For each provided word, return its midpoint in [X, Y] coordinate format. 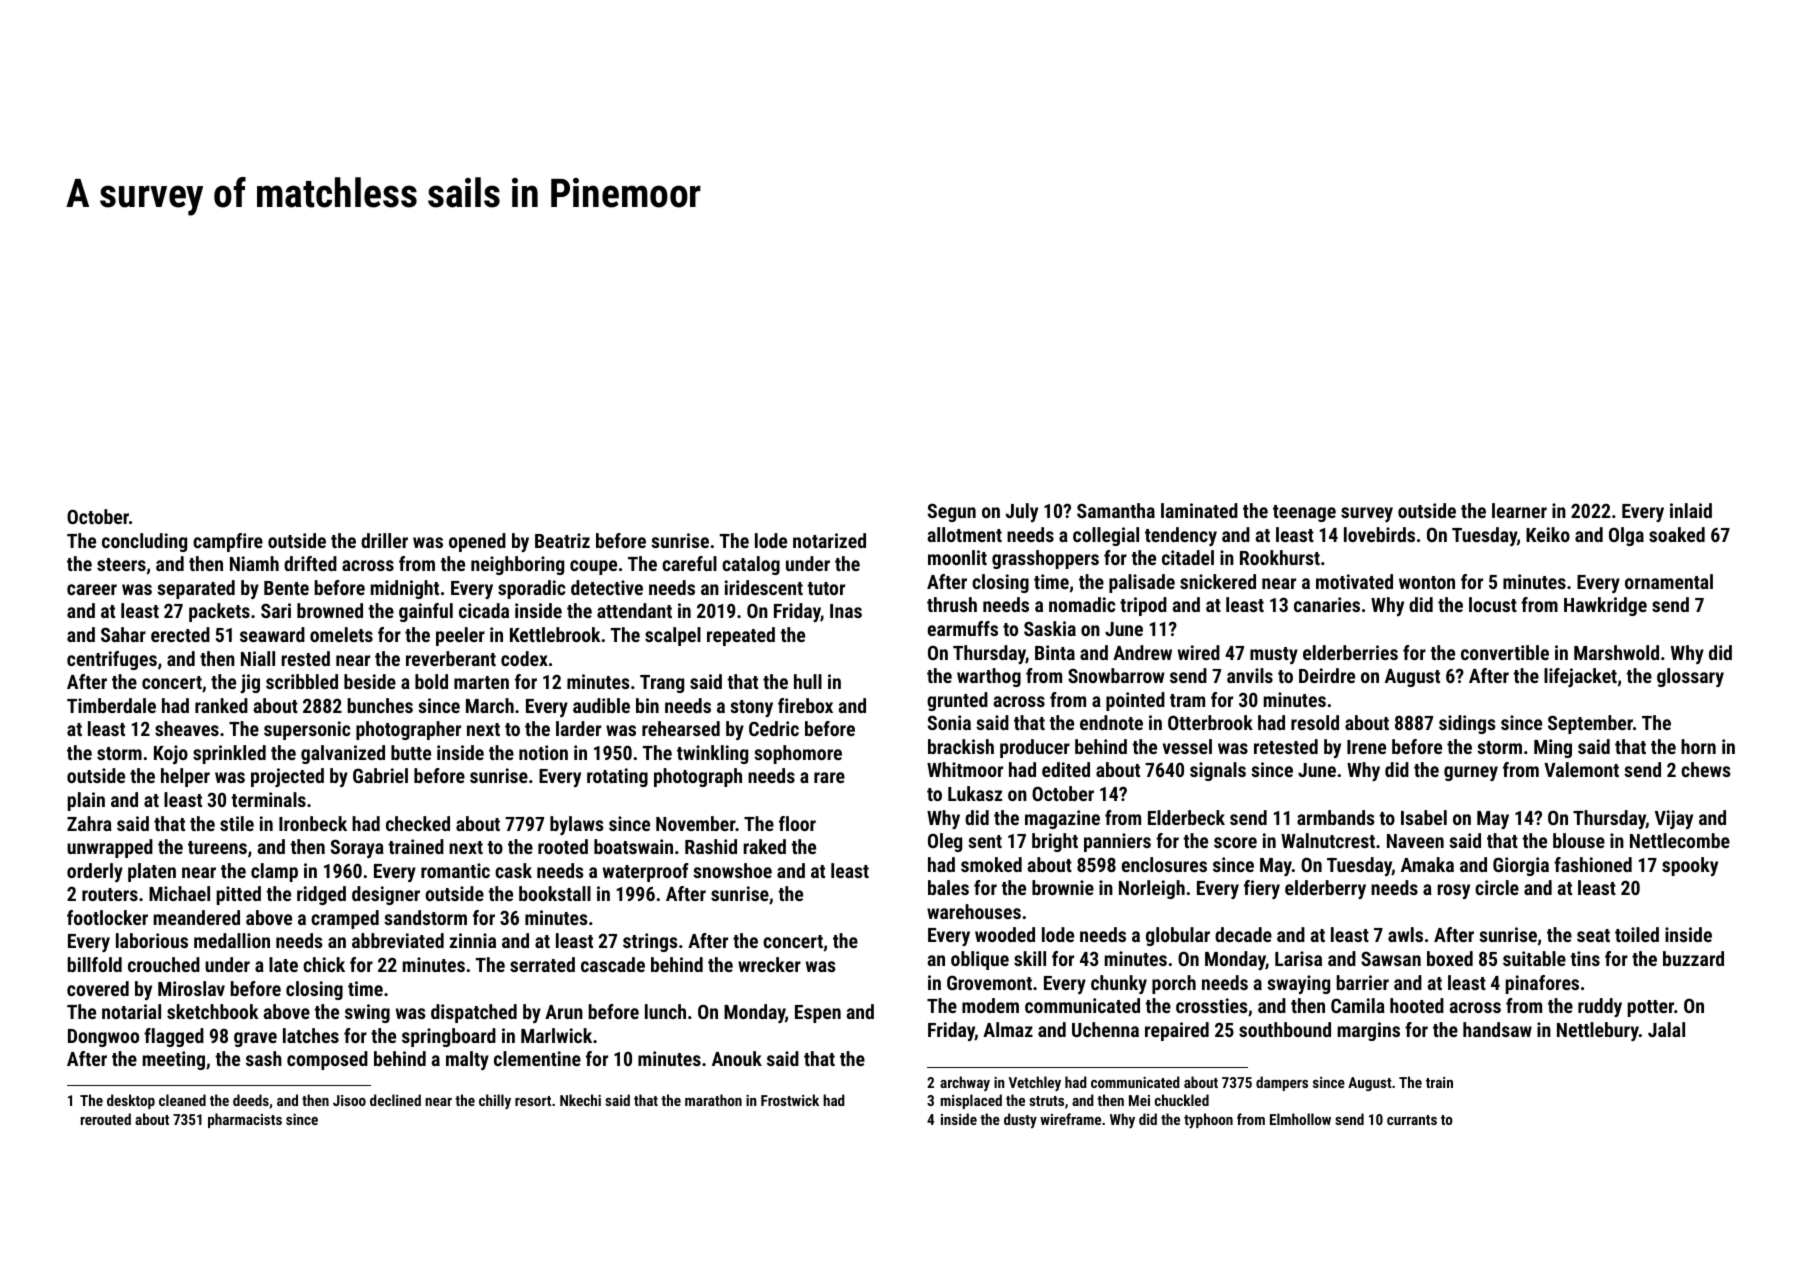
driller [384, 540]
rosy [1453, 891]
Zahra [89, 823]
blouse [1579, 840]
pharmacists [245, 1120]
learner [1519, 510]
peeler [460, 636]
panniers [1117, 842]
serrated [542, 964]
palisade [1142, 583]
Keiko [1548, 534]
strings [650, 942]
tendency [1181, 536]
